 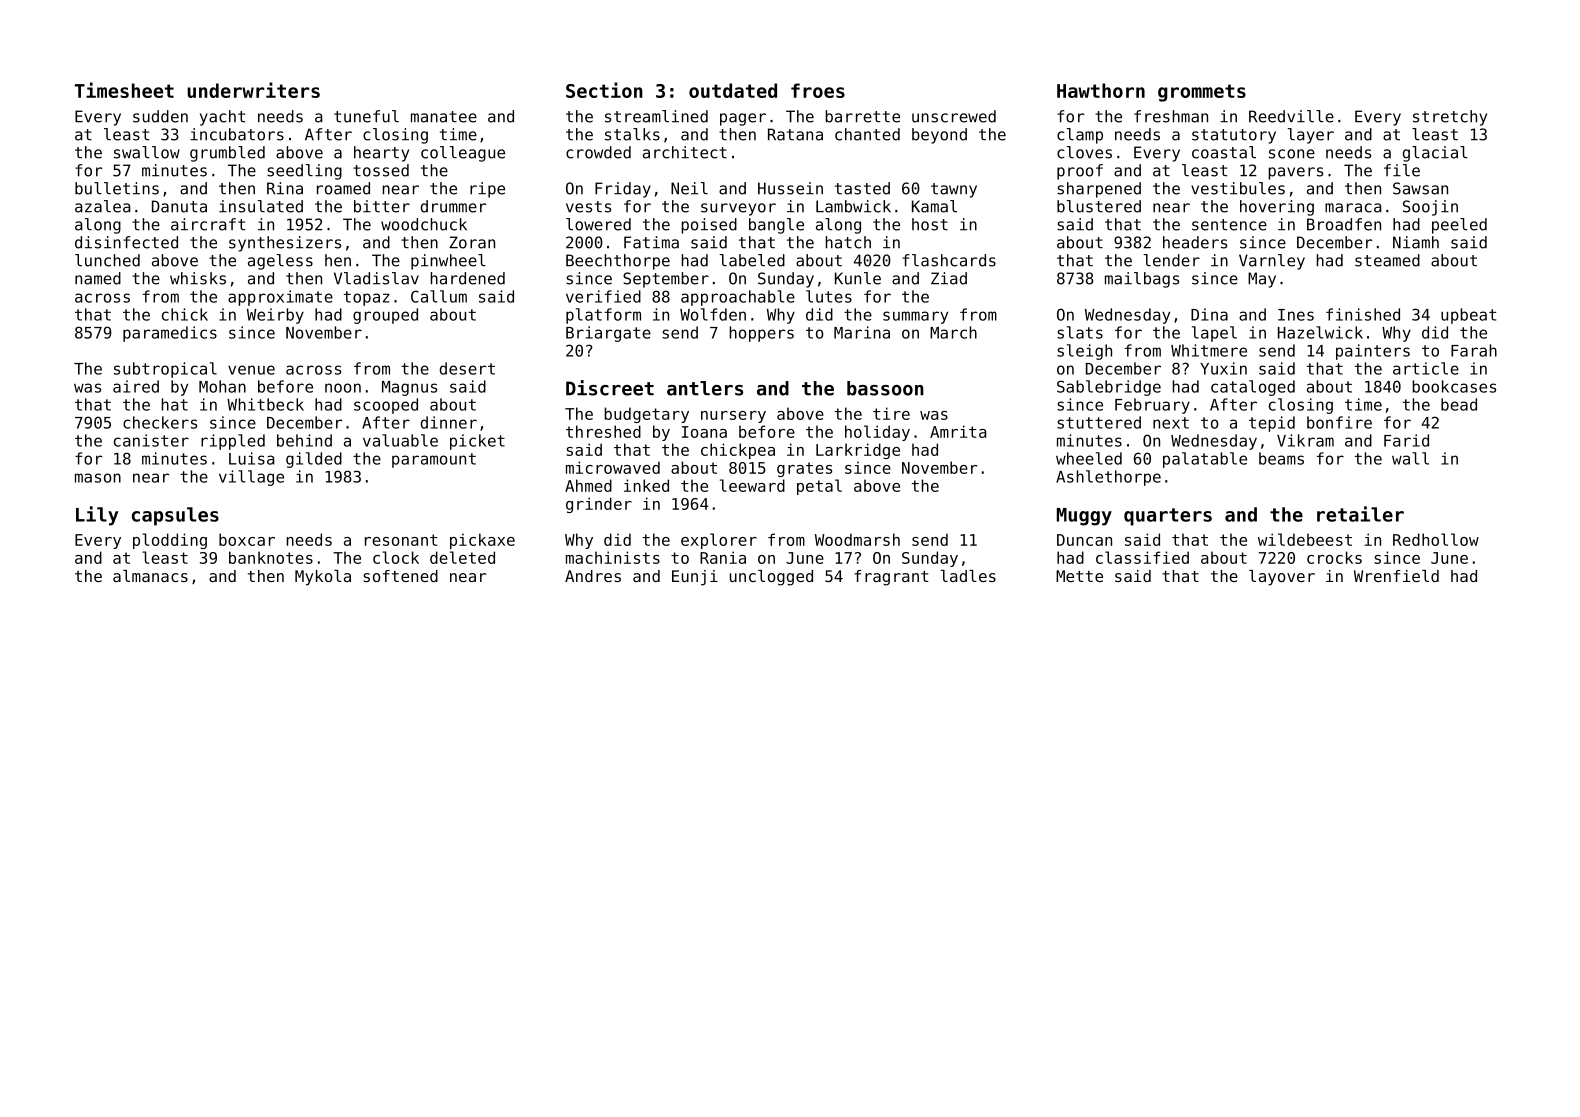 I want to click on Lily, so click(x=97, y=516).
